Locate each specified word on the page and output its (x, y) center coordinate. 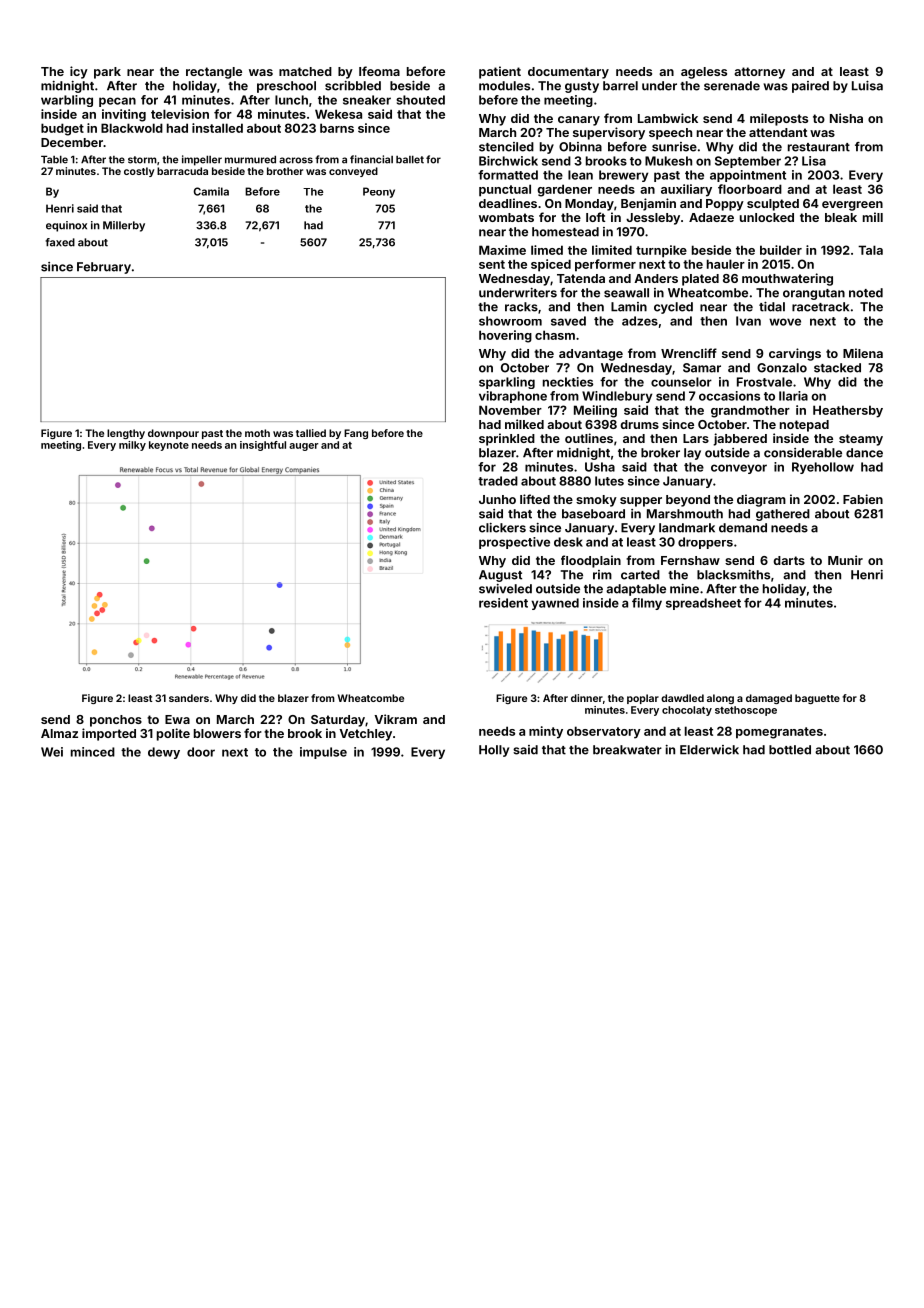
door (201, 752)
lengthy (126, 434)
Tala (870, 250)
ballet (410, 159)
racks (521, 307)
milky (132, 446)
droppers (705, 543)
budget (62, 129)
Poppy (725, 205)
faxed (60, 242)
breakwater (627, 750)
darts (789, 560)
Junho (497, 499)
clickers (502, 528)
